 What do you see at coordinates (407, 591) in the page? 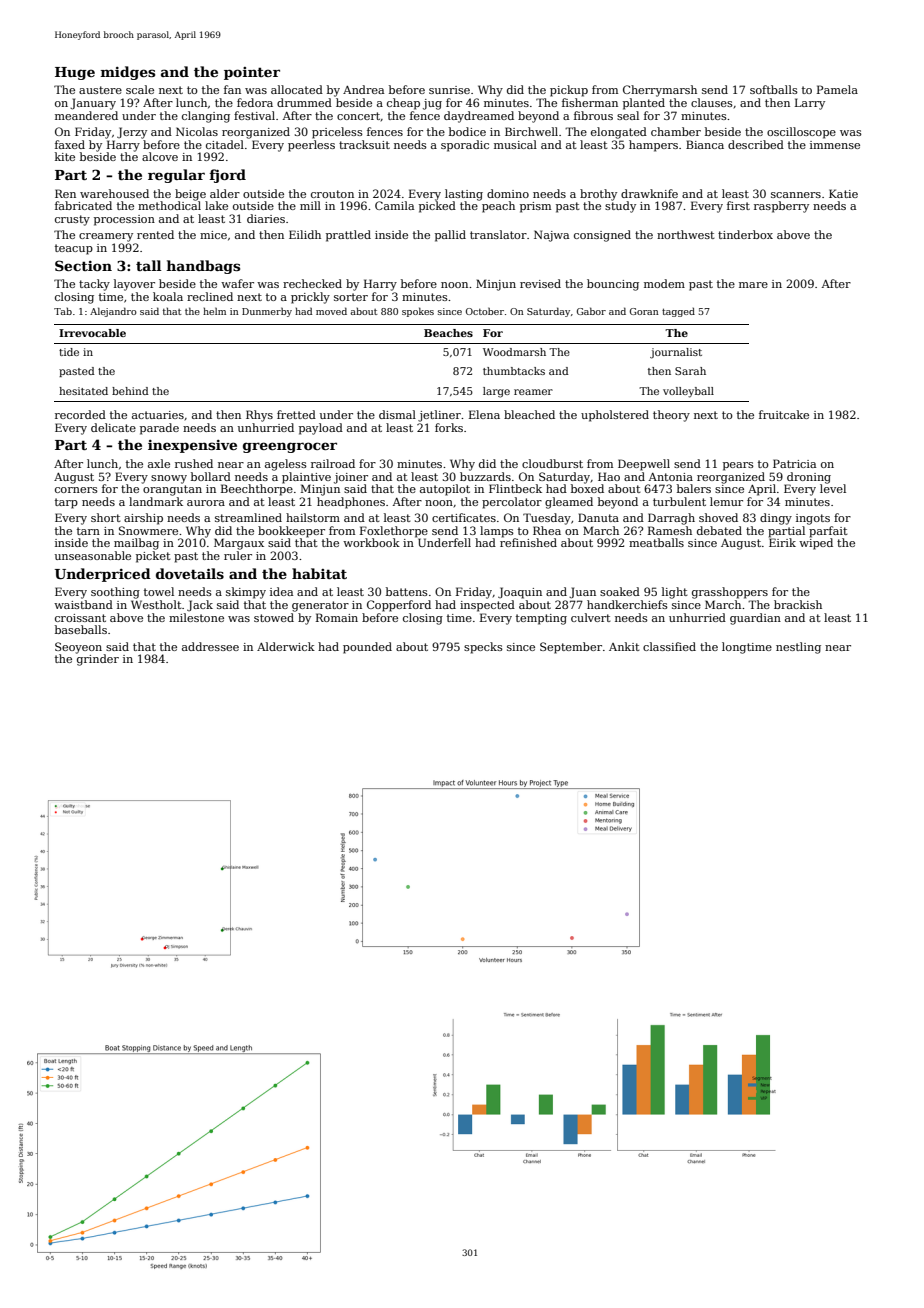
I see `battens` at bounding box center [407, 591].
